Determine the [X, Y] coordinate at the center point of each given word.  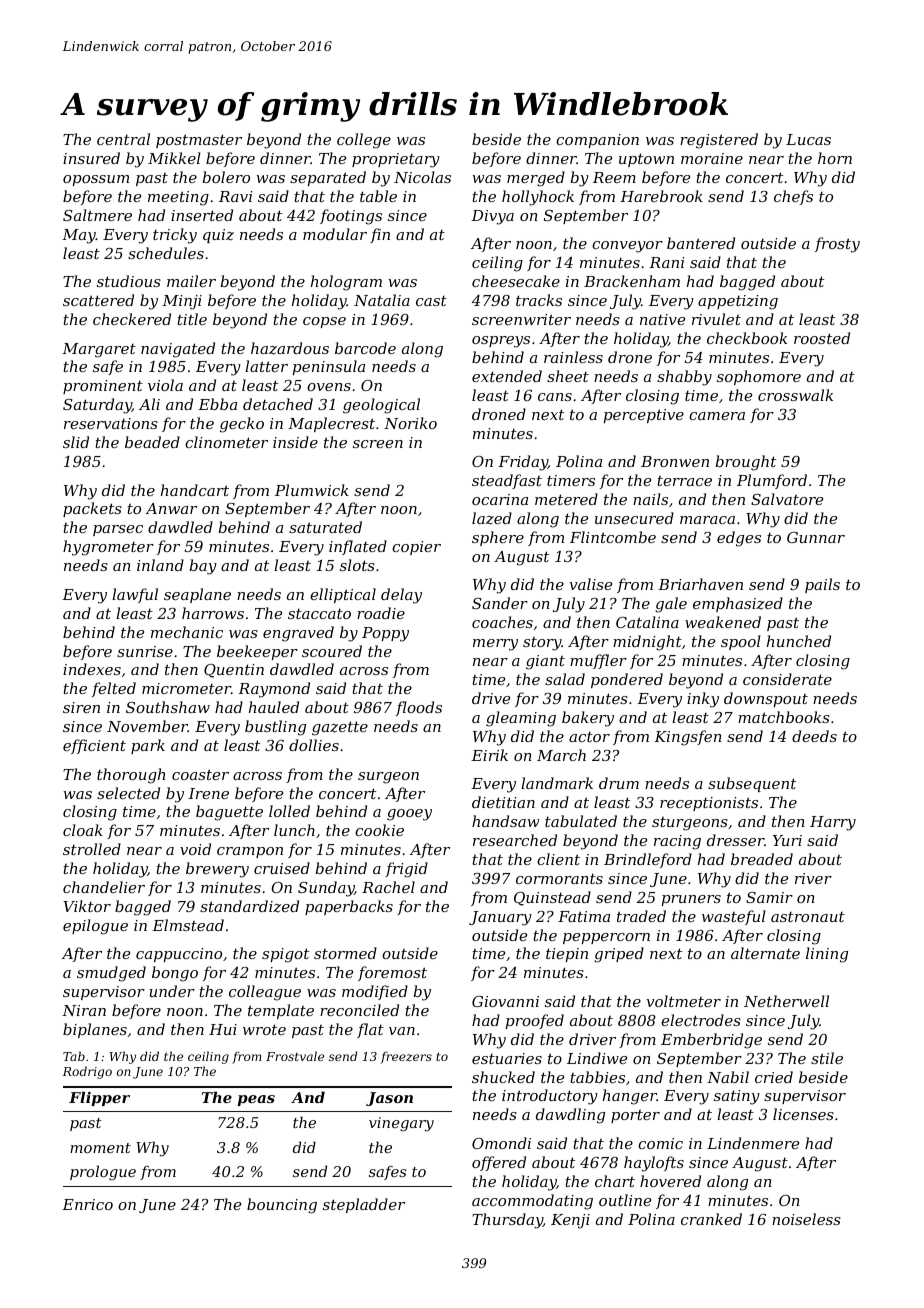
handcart [195, 490]
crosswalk [795, 395]
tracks [539, 300]
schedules [166, 253]
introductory [550, 1097]
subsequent [752, 784]
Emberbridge [711, 1041]
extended [507, 376]
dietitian [503, 802]
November [147, 726]
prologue [103, 1173]
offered [499, 1163]
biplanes [95, 1030]
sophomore [759, 377]
